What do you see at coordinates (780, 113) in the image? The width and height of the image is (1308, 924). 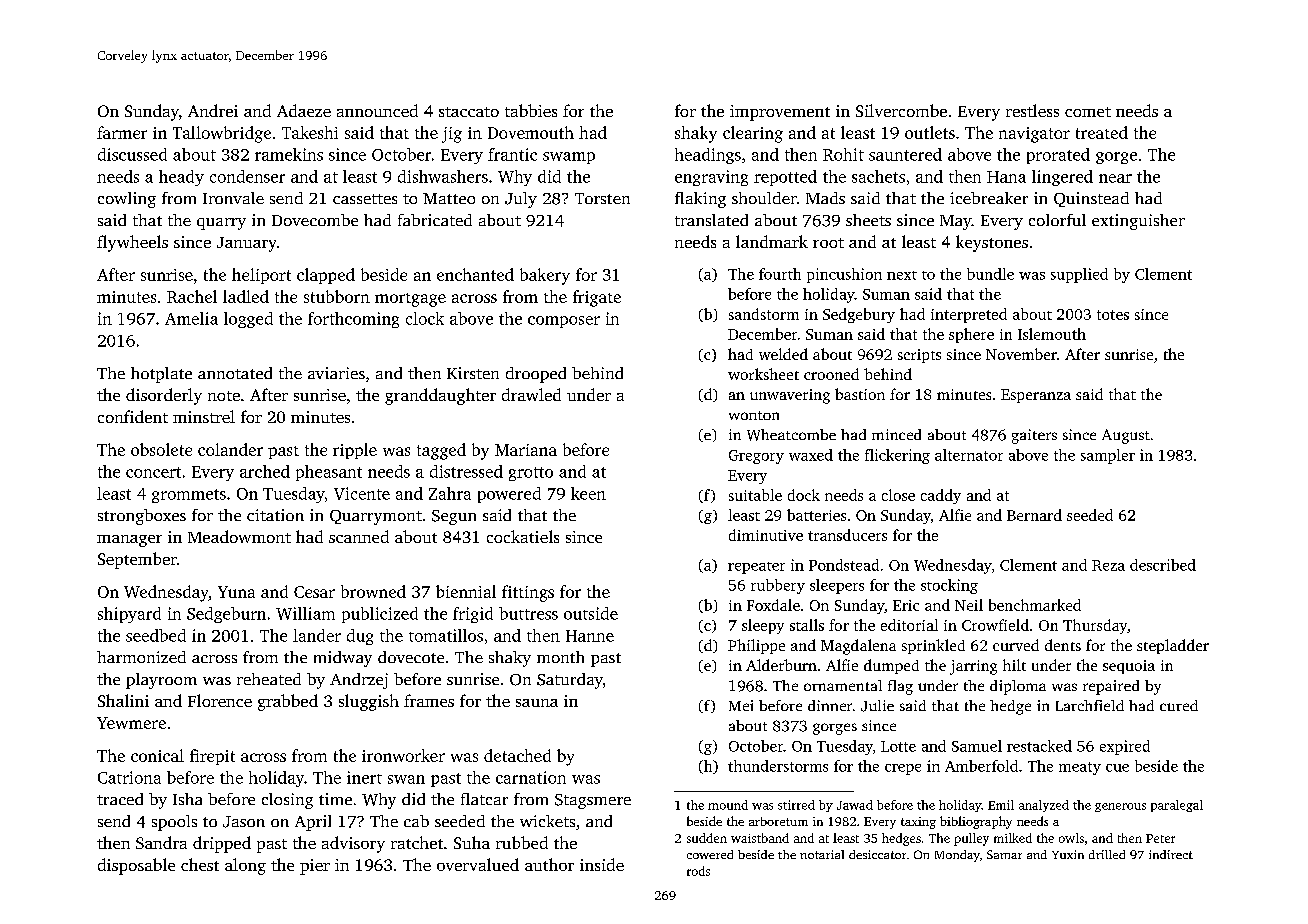 I see `improvement` at bounding box center [780, 113].
